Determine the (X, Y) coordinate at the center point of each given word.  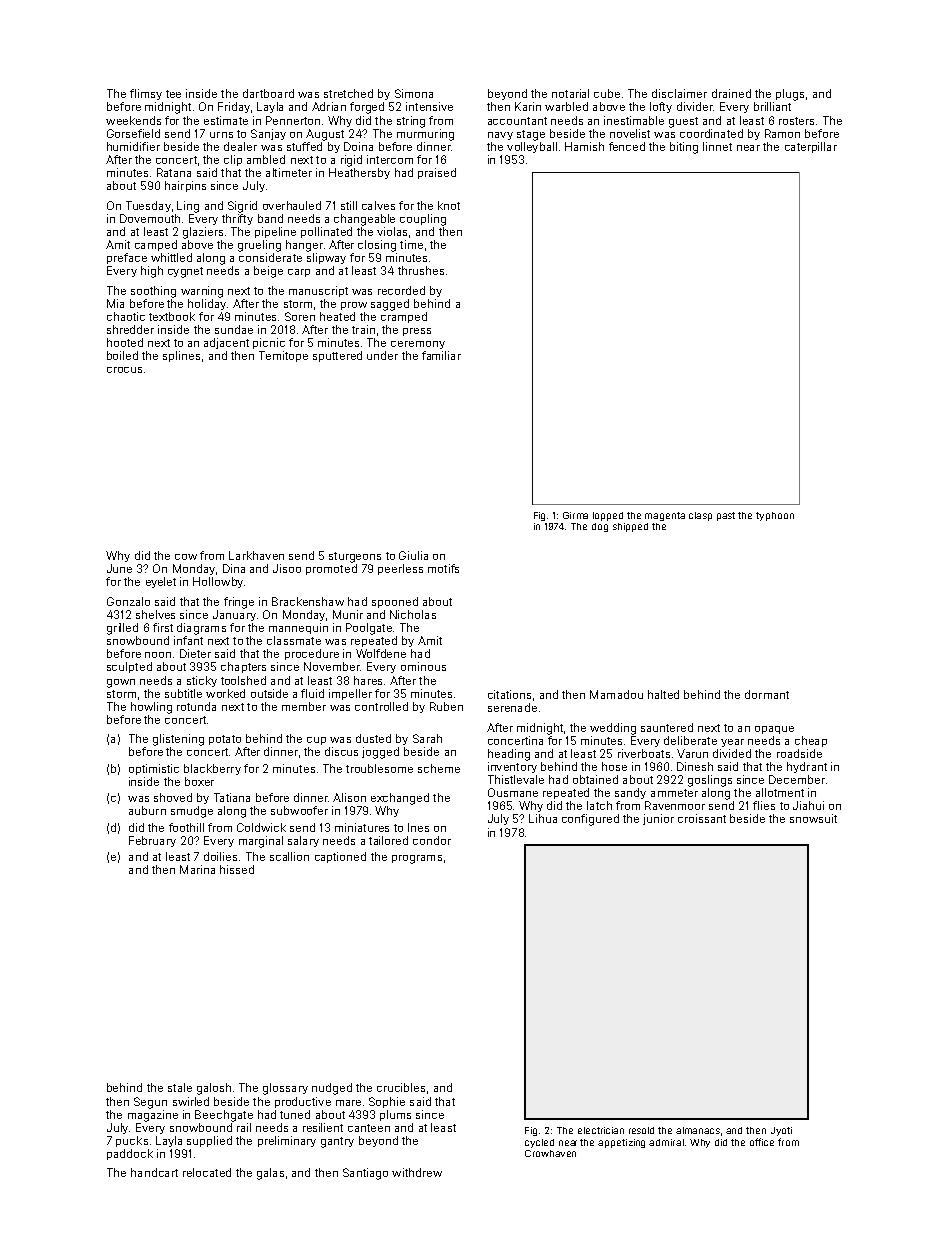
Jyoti (781, 1131)
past (726, 516)
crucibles (401, 1087)
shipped (630, 527)
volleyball (532, 147)
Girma (575, 515)
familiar (441, 355)
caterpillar (811, 147)
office (762, 1142)
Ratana (174, 172)
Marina (197, 869)
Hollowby (218, 582)
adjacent (226, 343)
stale (180, 1087)
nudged (332, 1089)
